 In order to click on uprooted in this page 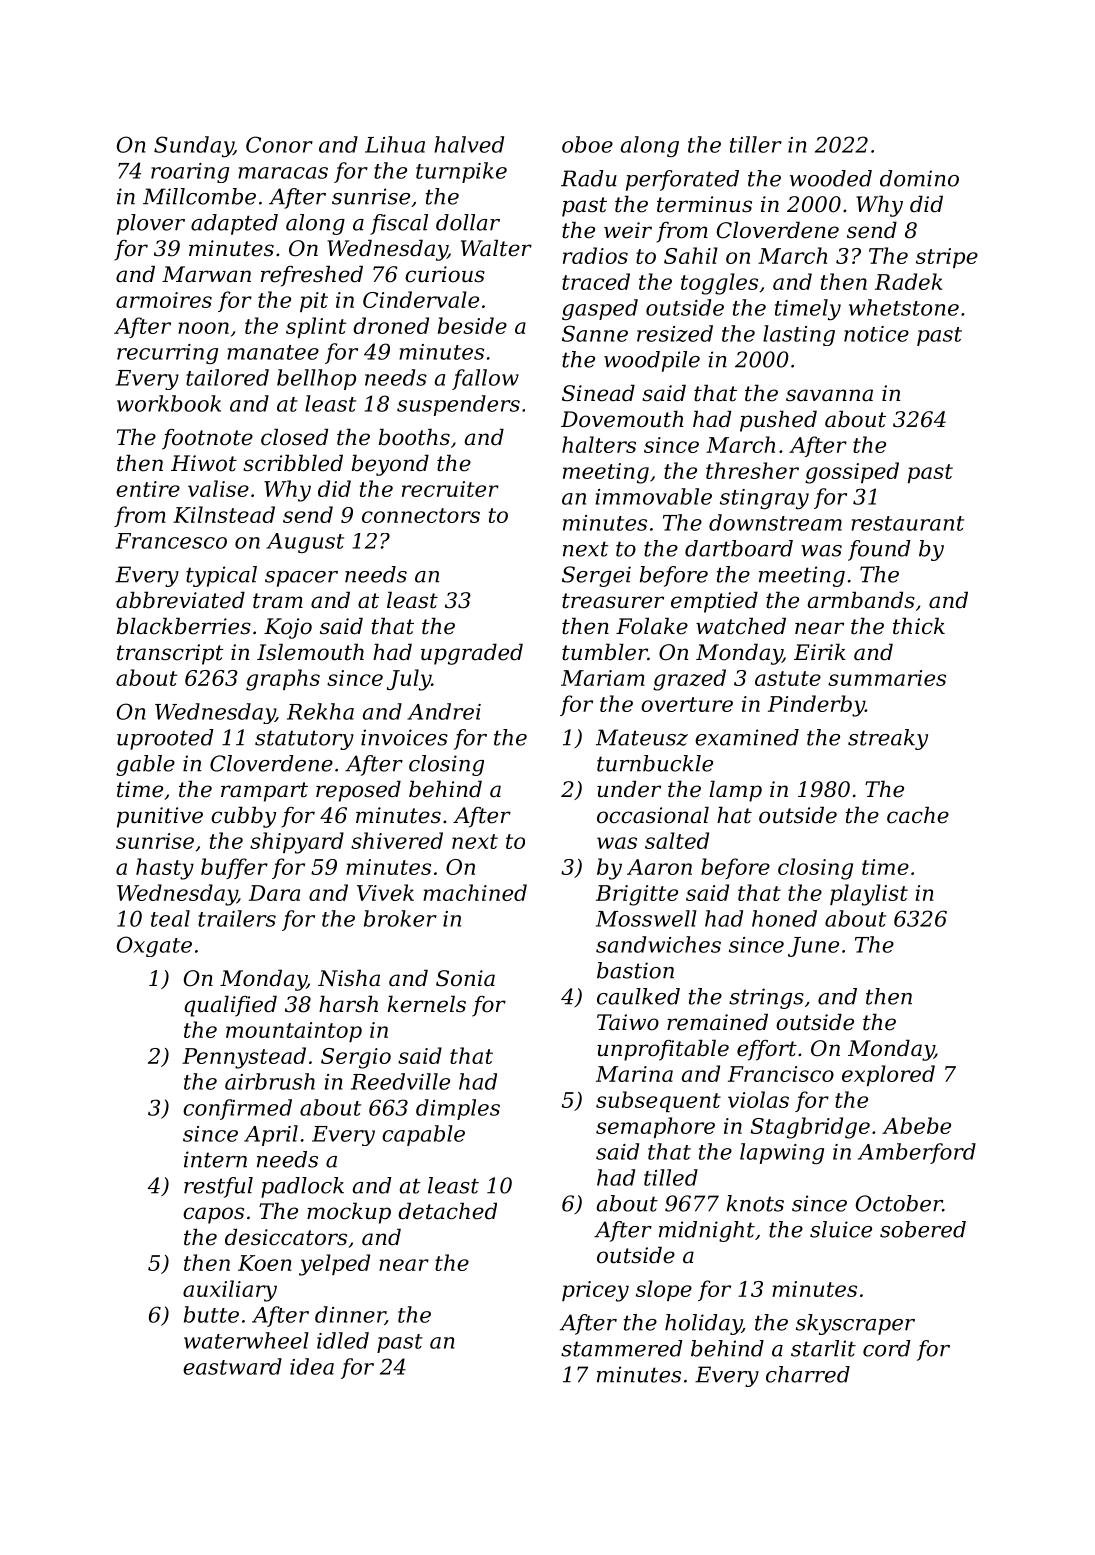, I will do `click(165, 739)`.
